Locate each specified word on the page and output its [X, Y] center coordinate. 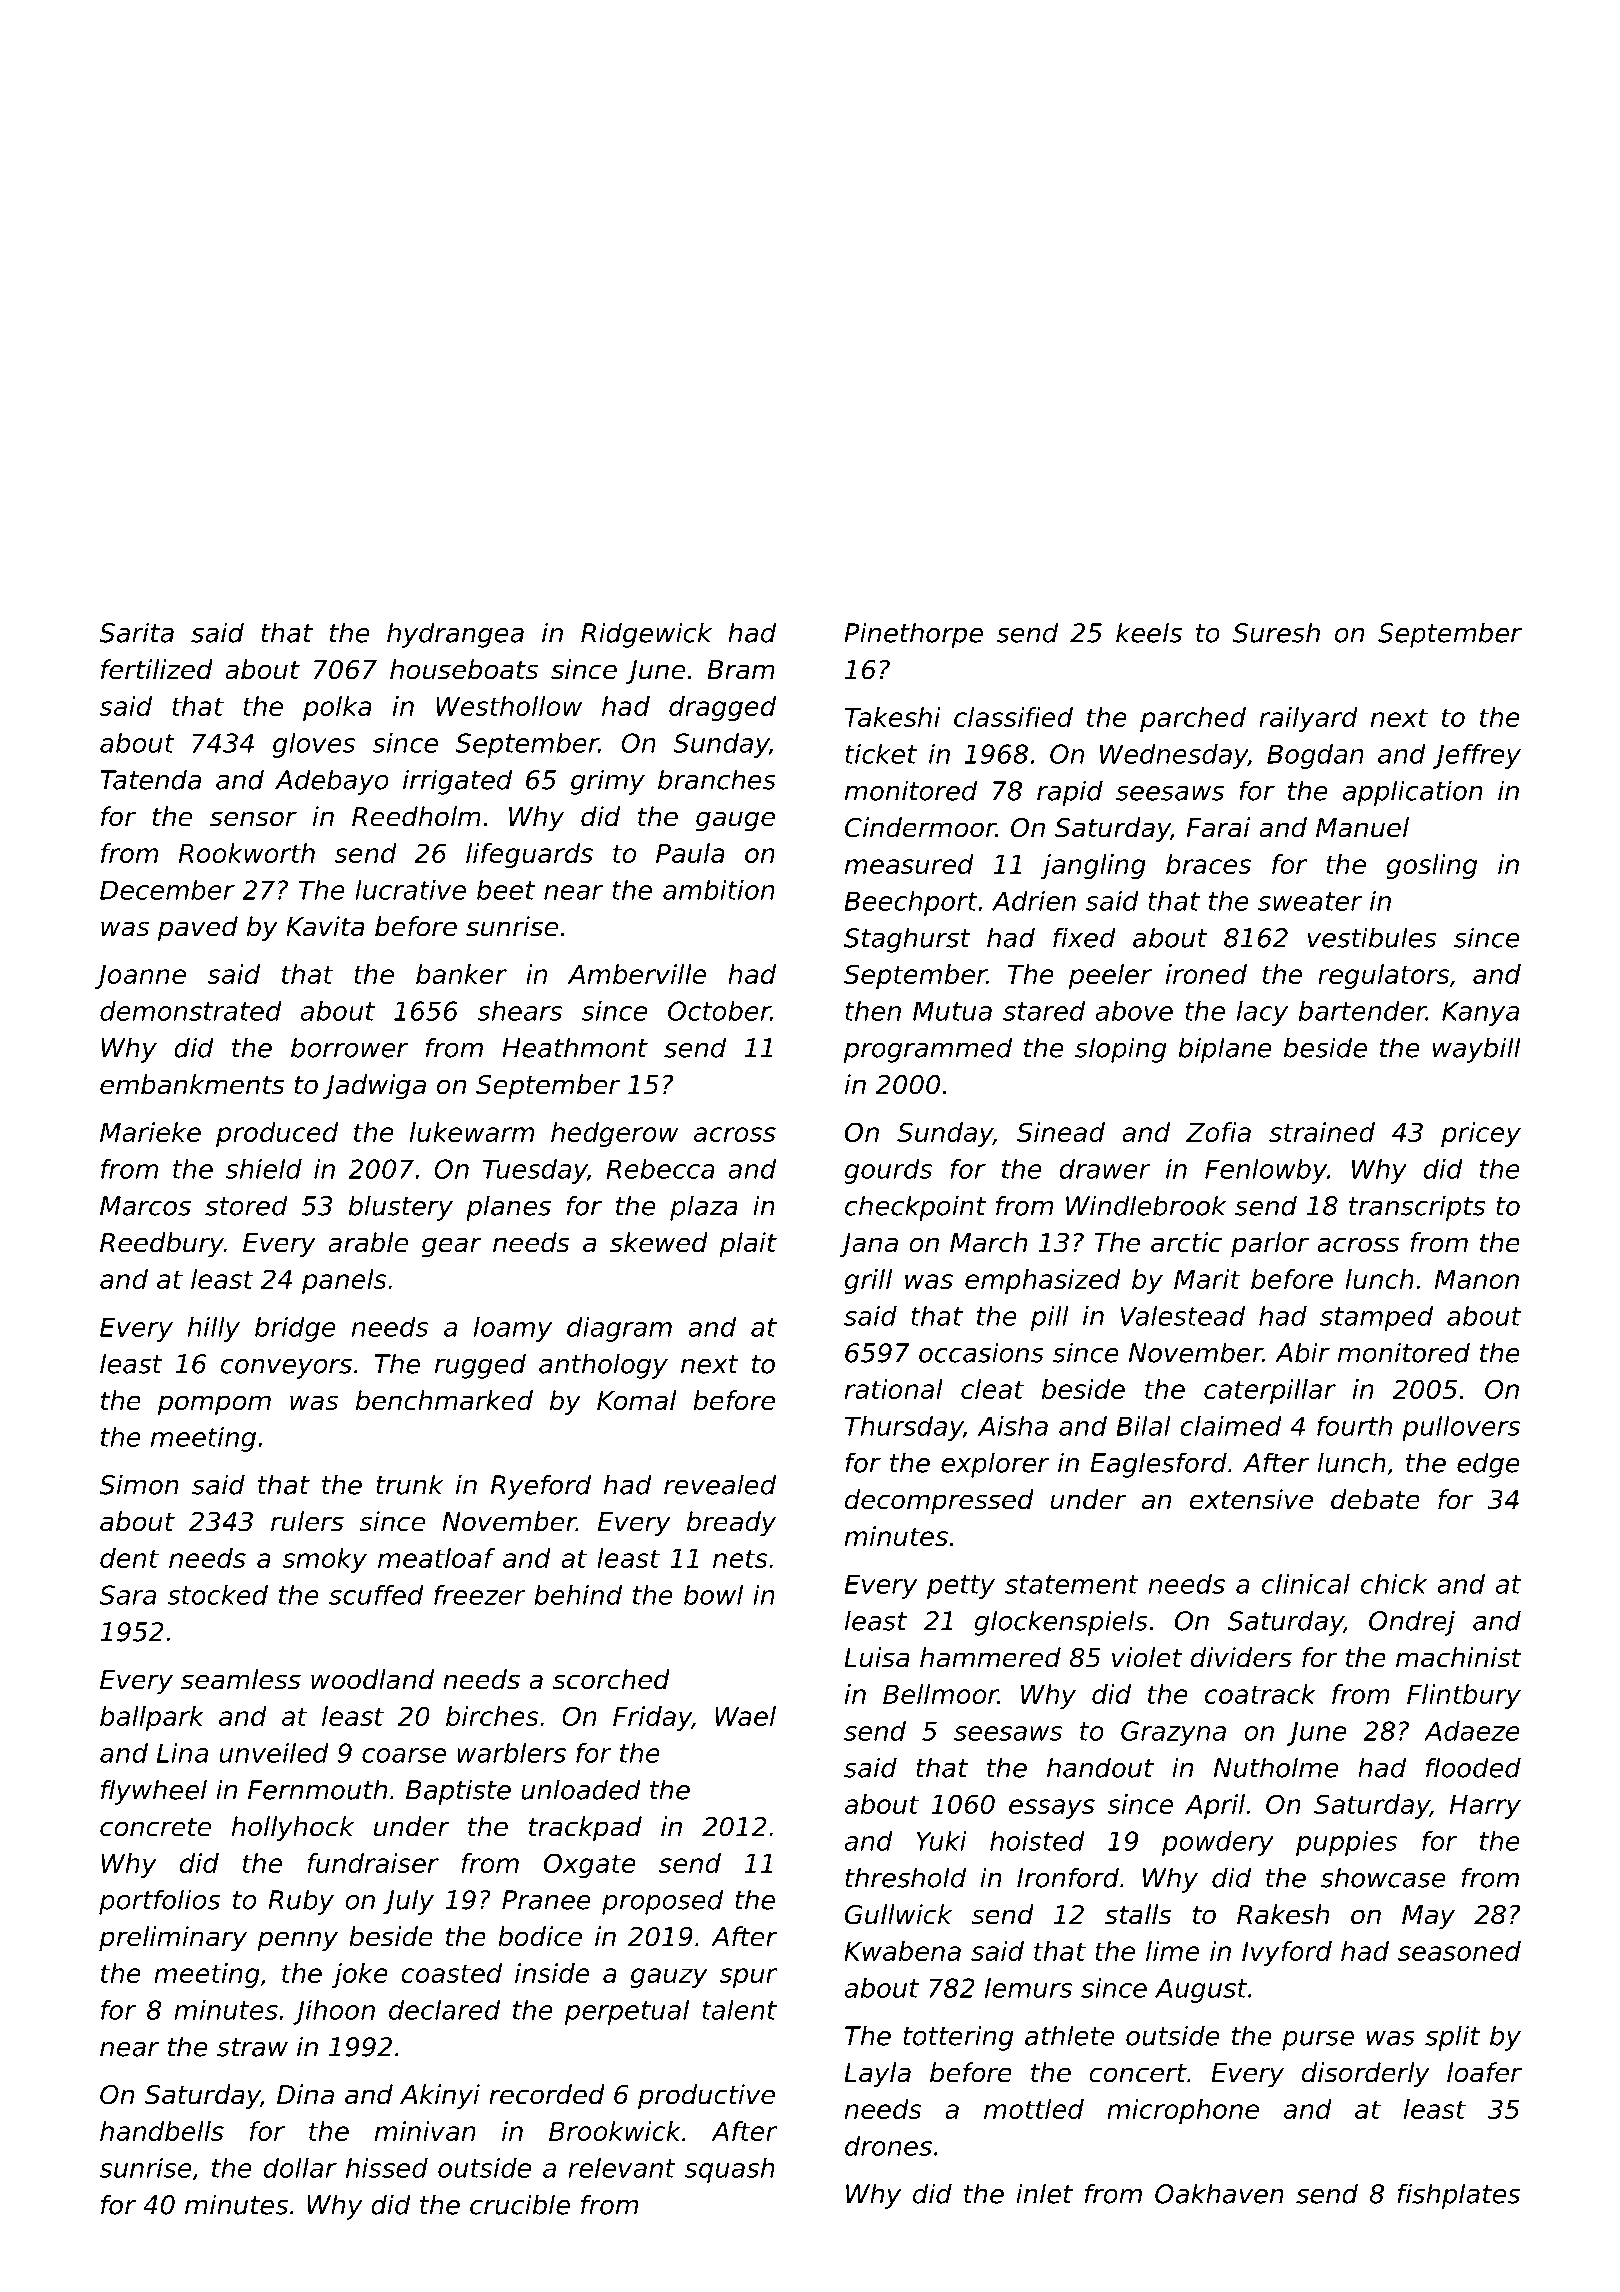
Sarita [136, 632]
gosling [1431, 866]
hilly [214, 1329]
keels [1149, 632]
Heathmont [575, 1047]
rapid [1070, 793]
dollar [300, 2168]
